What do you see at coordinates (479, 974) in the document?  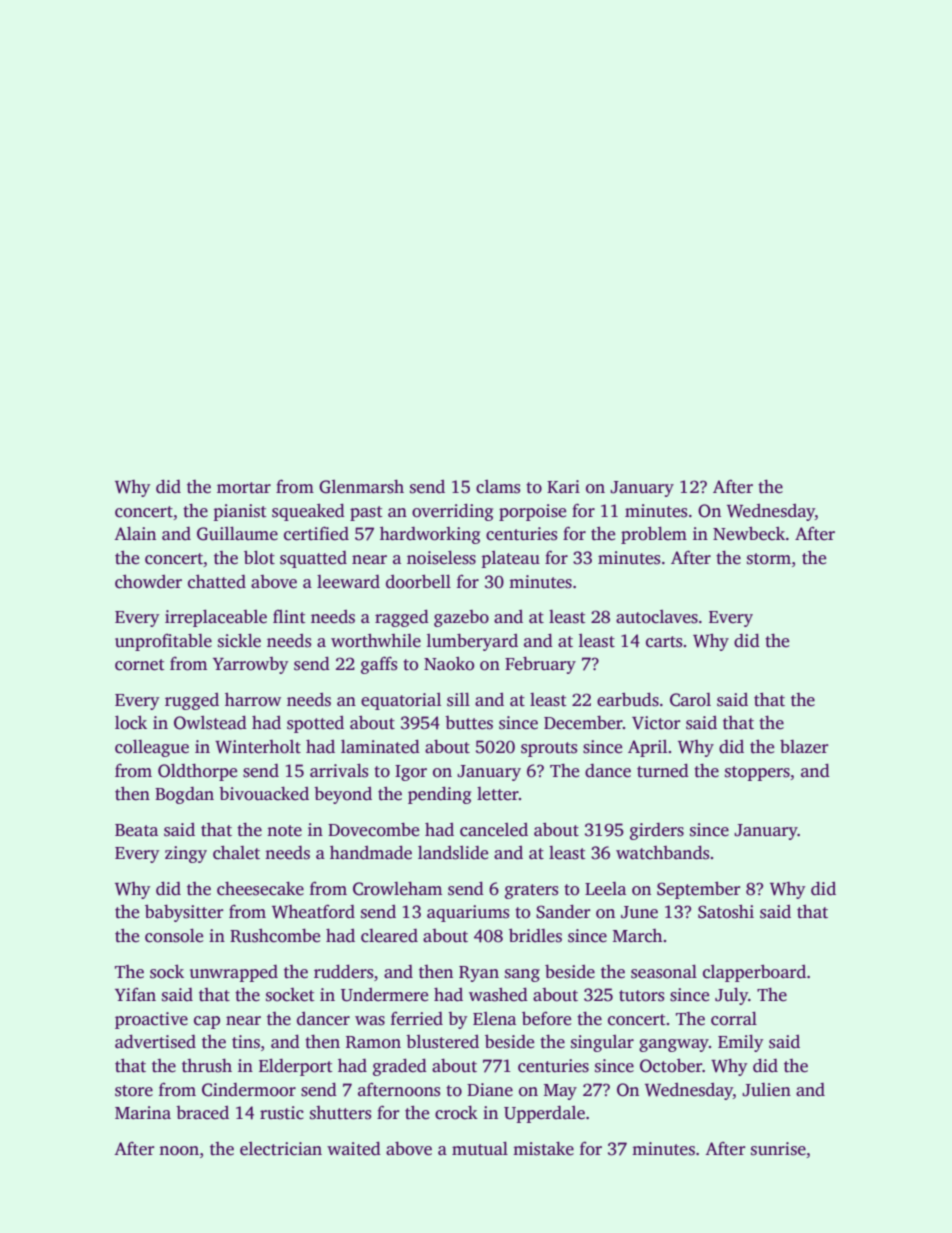 I see `Ryan` at bounding box center [479, 974].
